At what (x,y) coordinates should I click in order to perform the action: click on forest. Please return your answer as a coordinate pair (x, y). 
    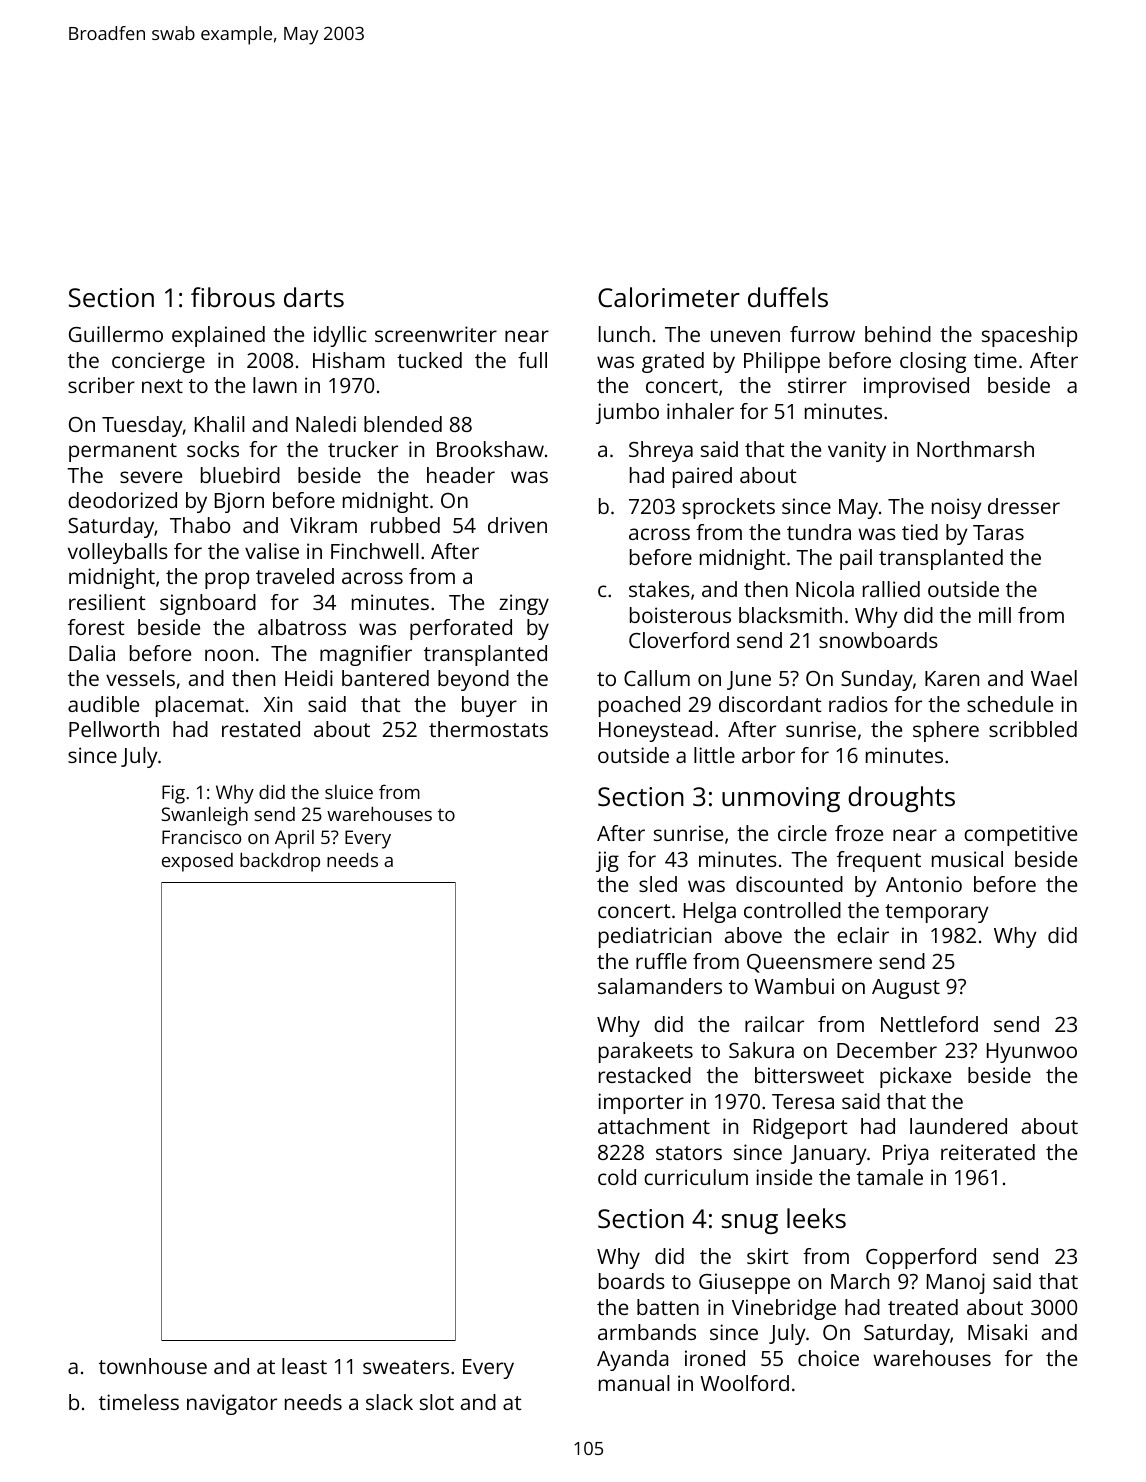
    Looking at the image, I should click on (96, 627).
